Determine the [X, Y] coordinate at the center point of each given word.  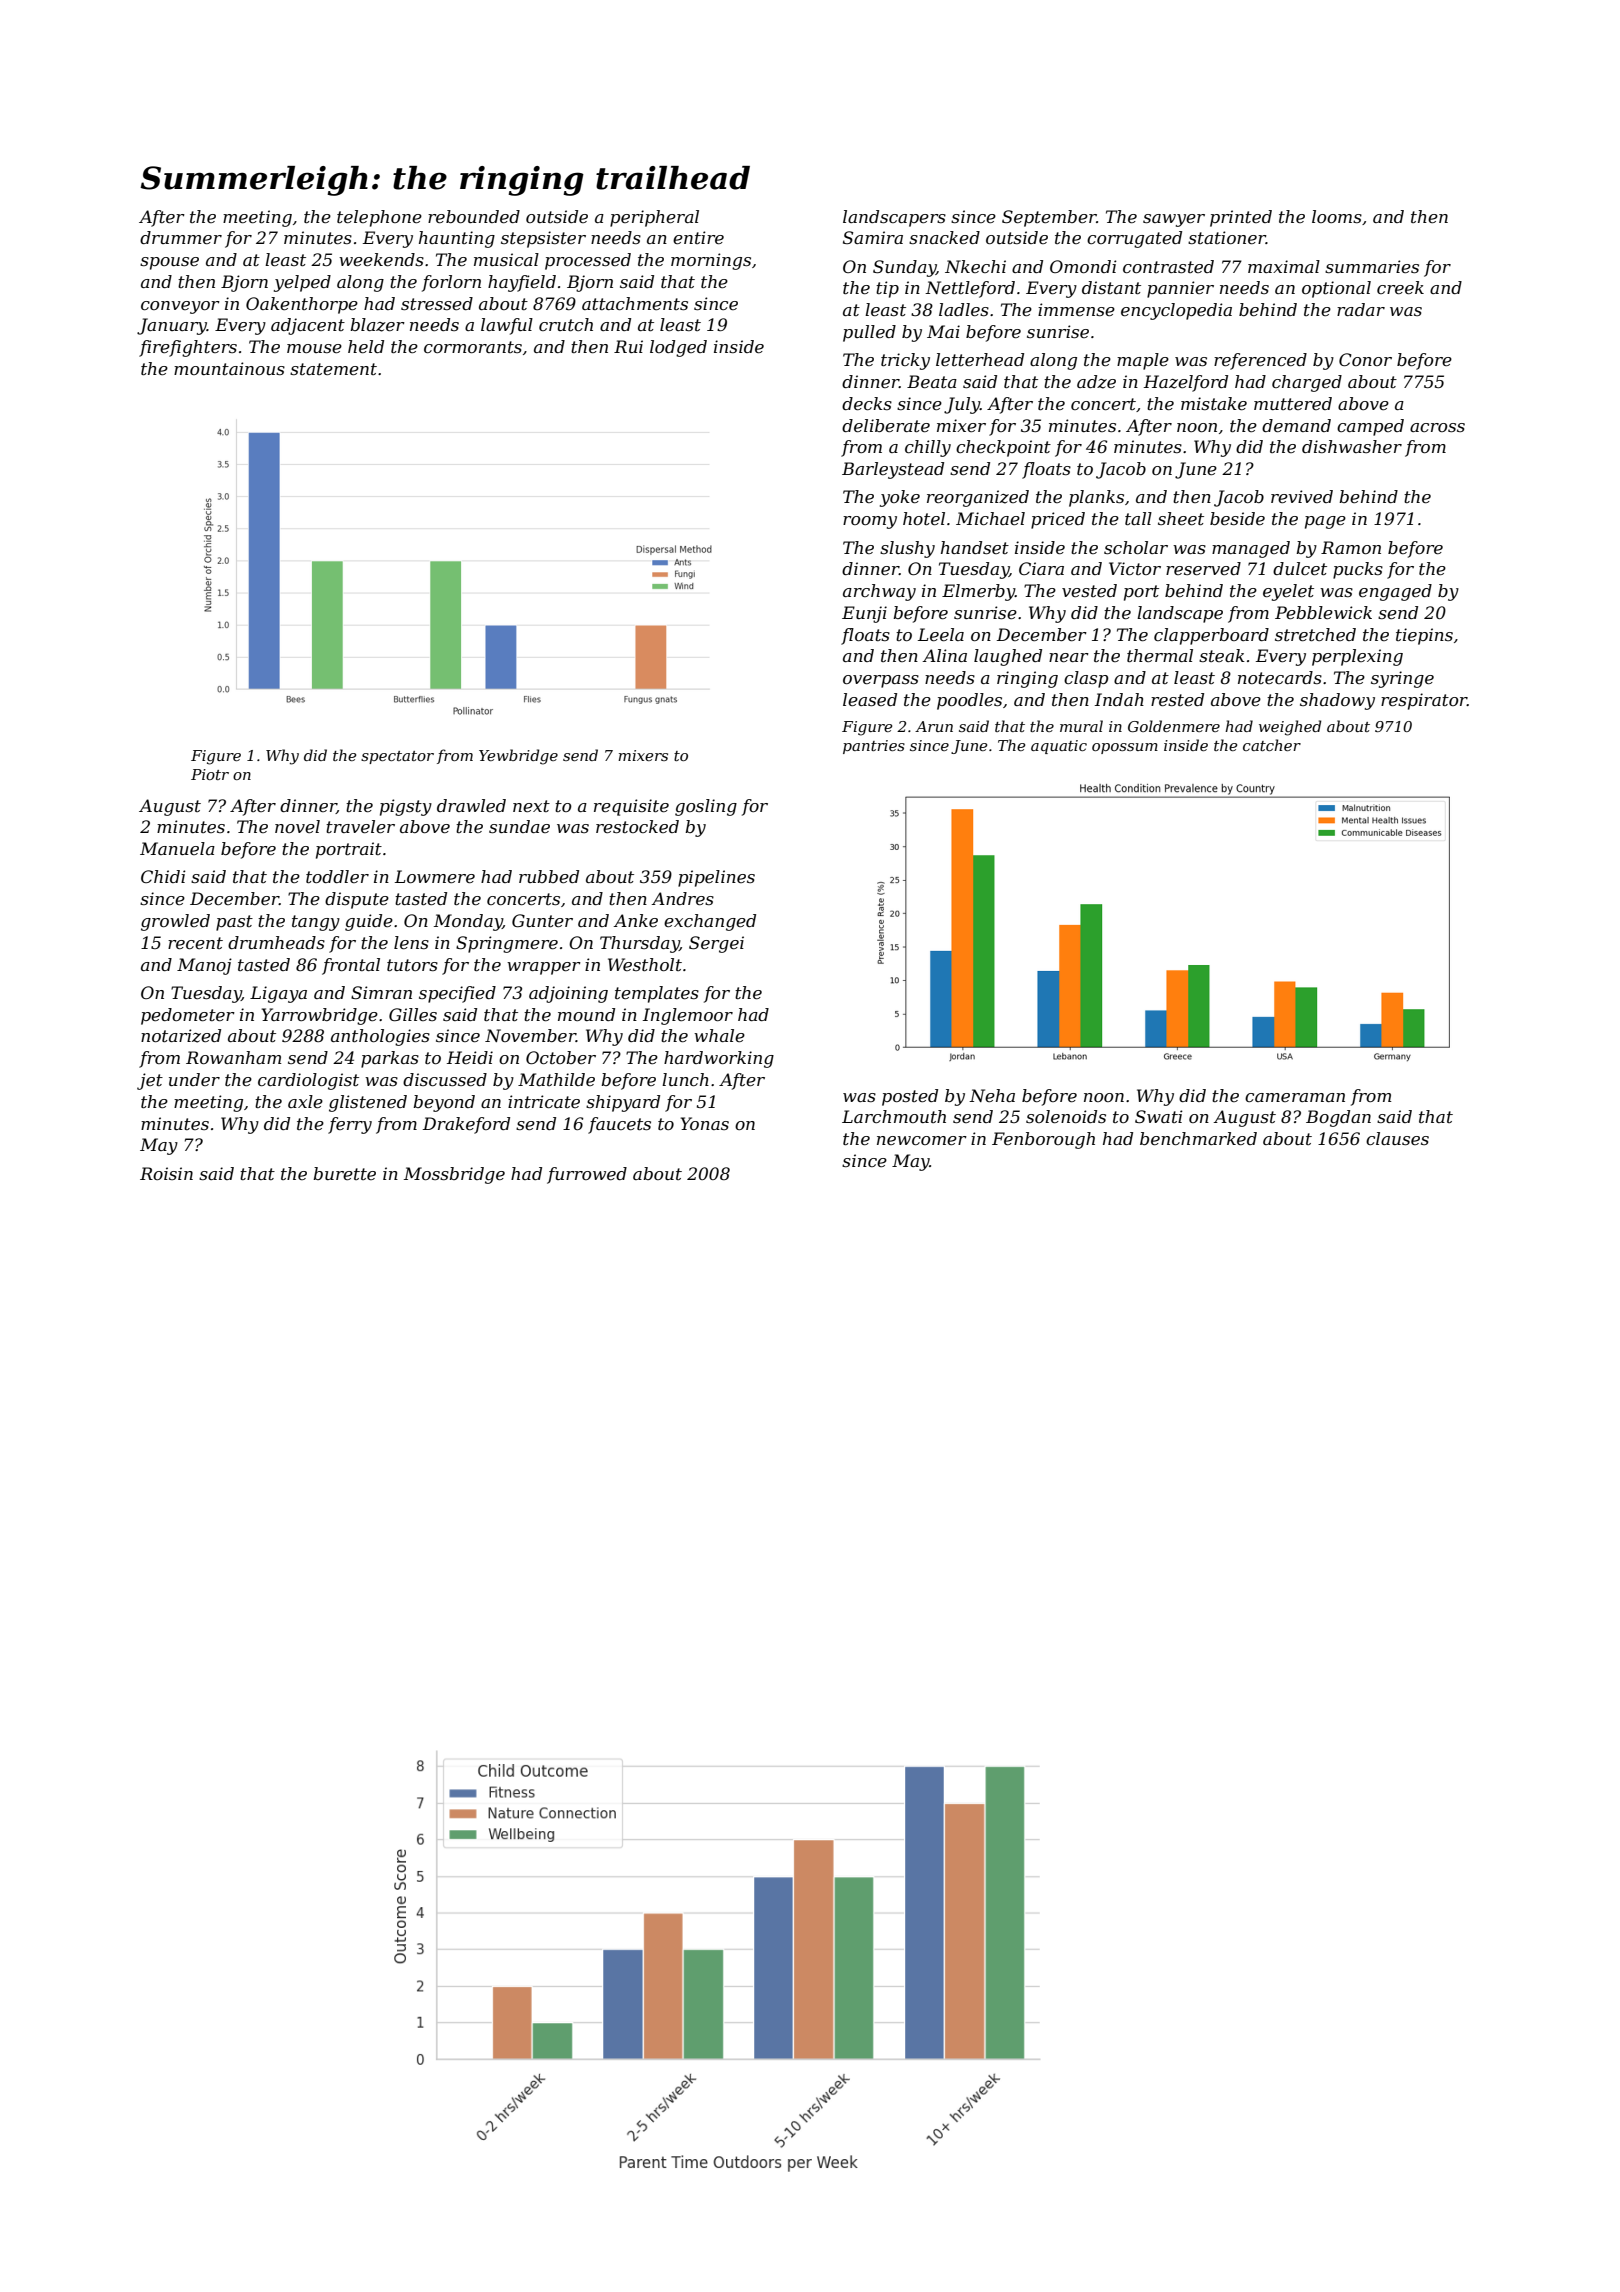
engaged [1395, 592]
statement [333, 369]
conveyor [180, 307]
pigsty [406, 807]
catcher [1272, 745]
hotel [924, 518]
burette [344, 1173]
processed [588, 261]
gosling [706, 807]
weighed [1290, 728]
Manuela [177, 848]
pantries [874, 747]
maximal [1284, 266]
